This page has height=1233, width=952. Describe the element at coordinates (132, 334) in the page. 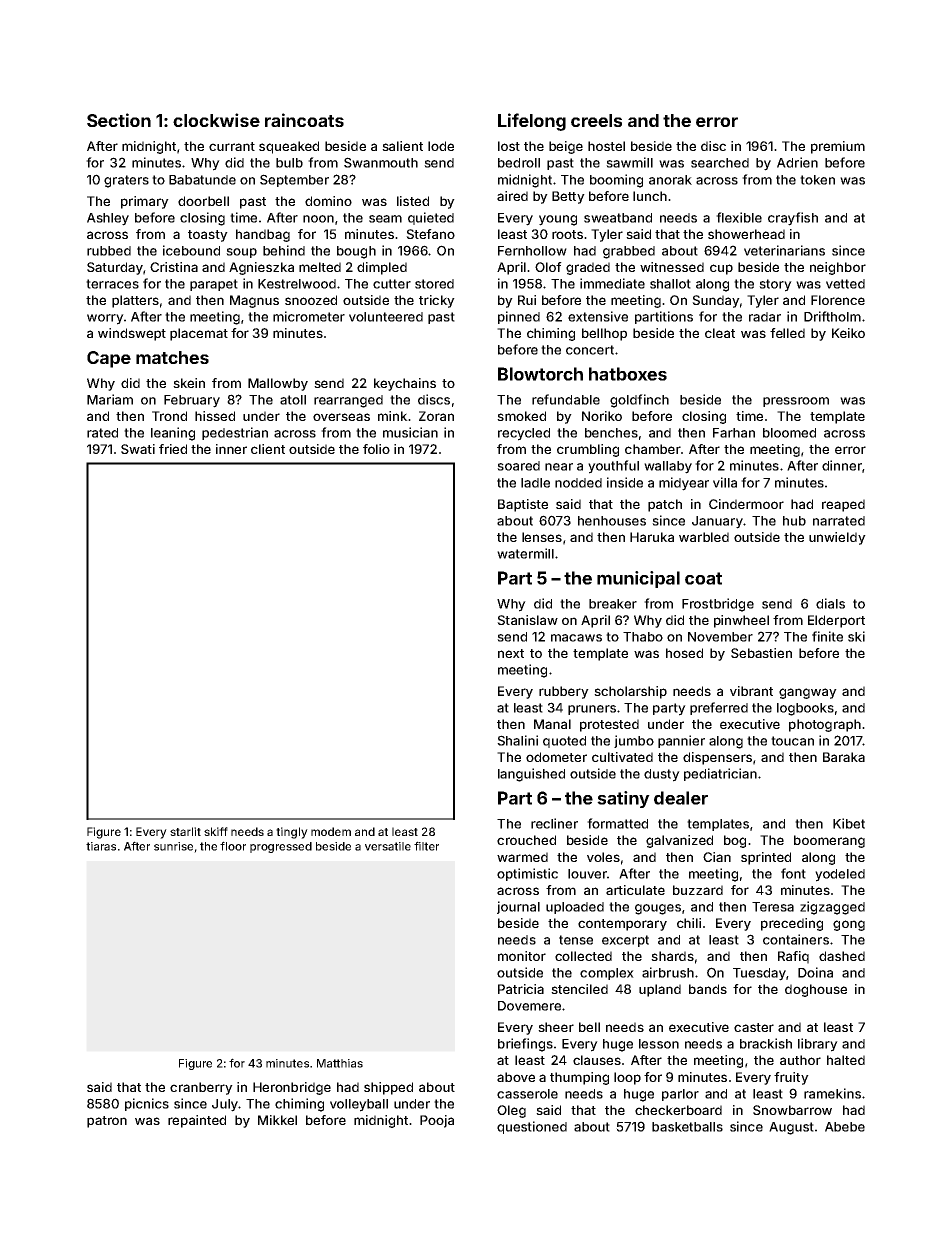

I see `windswept` at that location.
